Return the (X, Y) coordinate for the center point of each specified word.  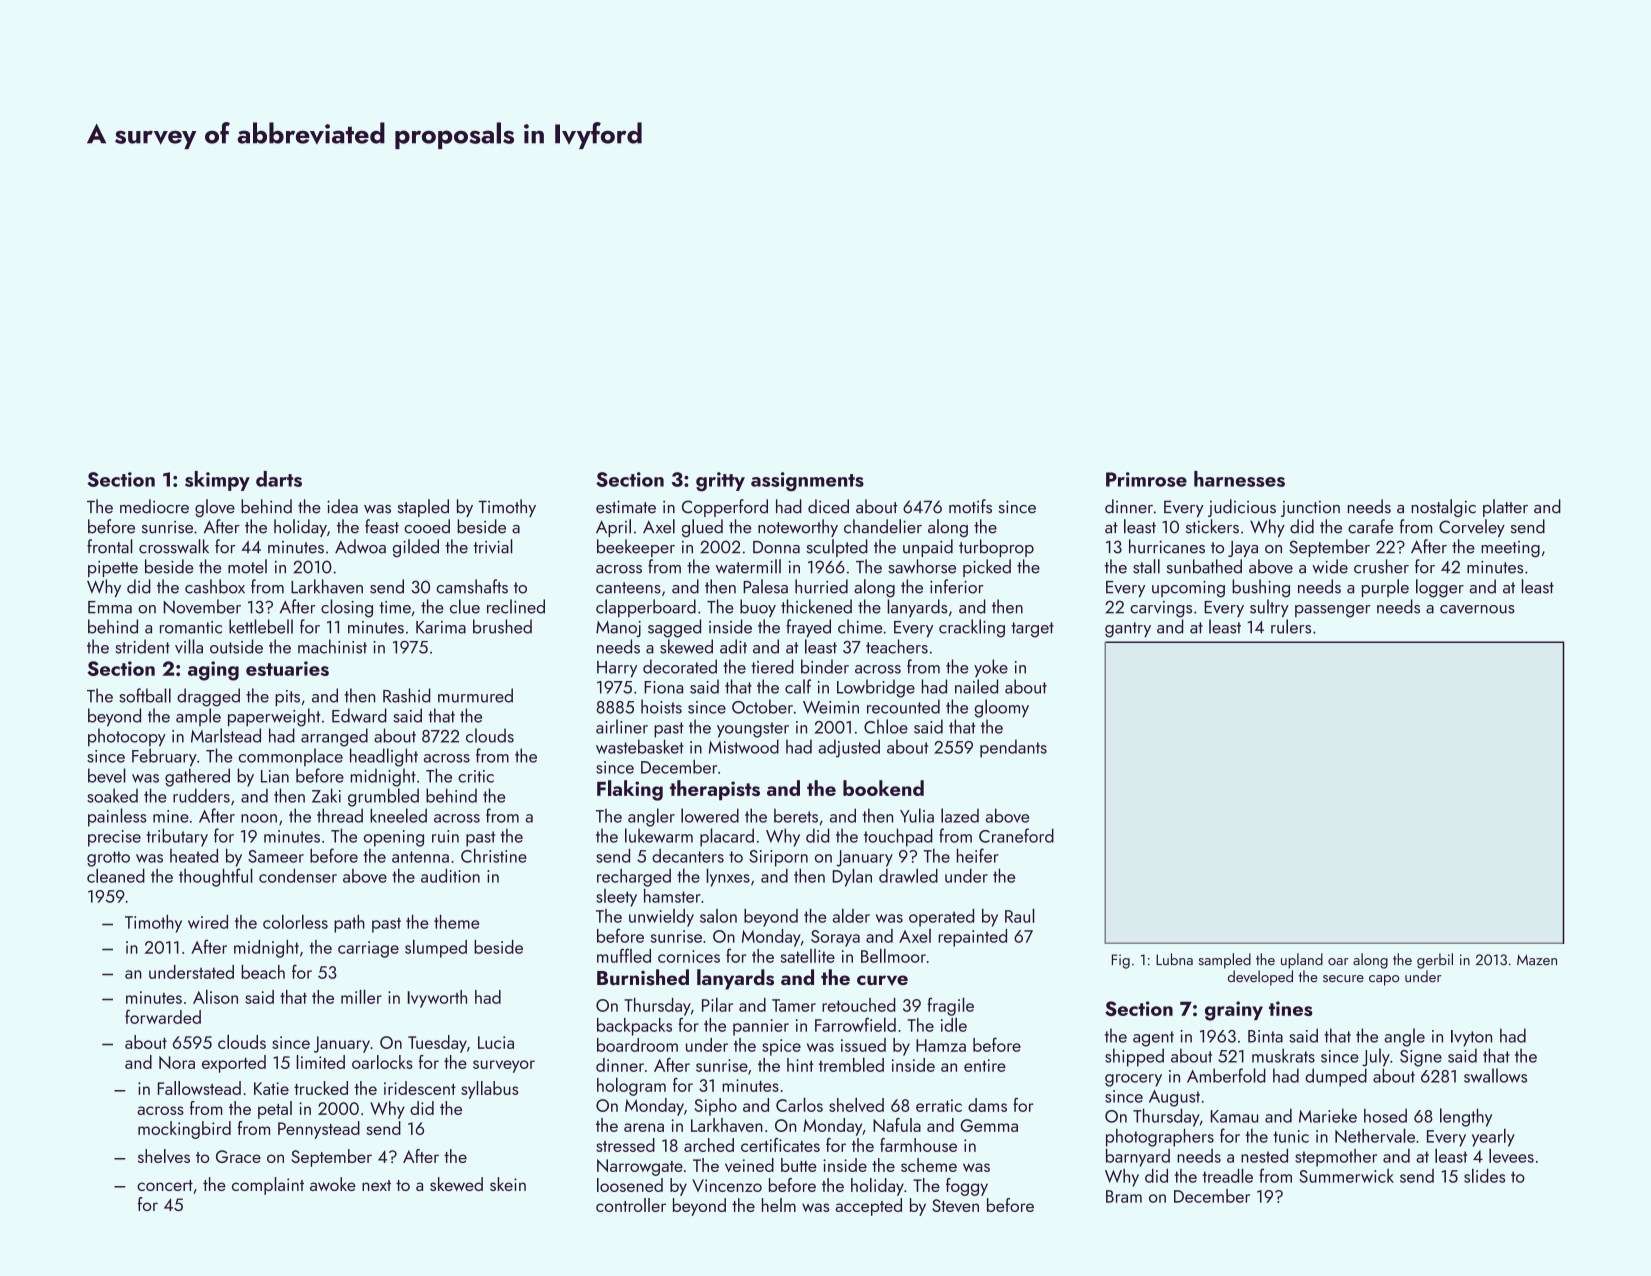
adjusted (849, 748)
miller (361, 996)
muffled (624, 955)
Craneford (1016, 835)
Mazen (1537, 960)
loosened (630, 1185)
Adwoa (360, 546)
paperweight (274, 717)
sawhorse (922, 566)
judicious (1242, 508)
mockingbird (184, 1130)
